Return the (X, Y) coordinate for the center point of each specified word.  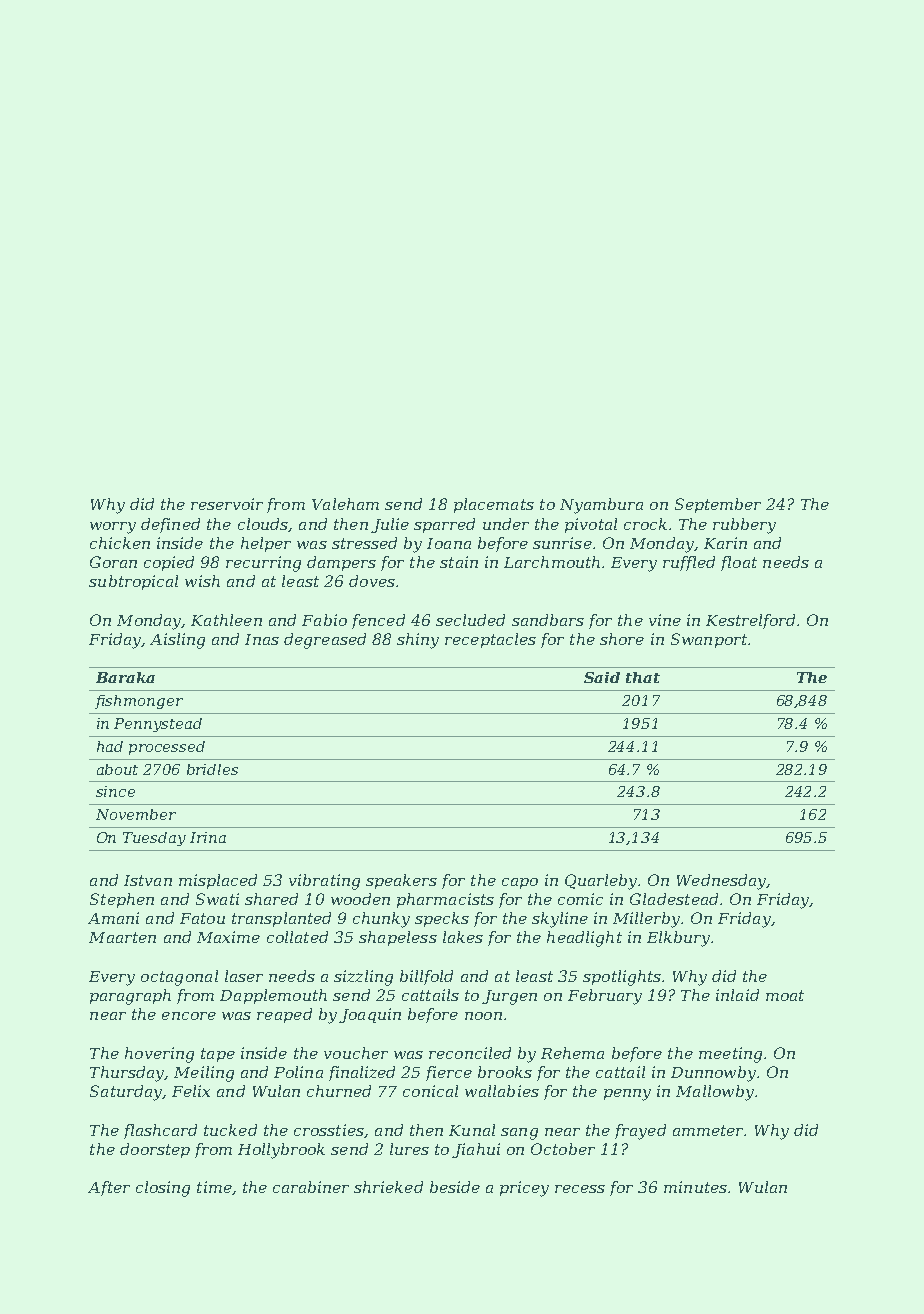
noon (483, 1016)
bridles (212, 769)
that (643, 677)
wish (202, 581)
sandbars (548, 620)
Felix (191, 1091)
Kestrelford (750, 621)
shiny (418, 641)
